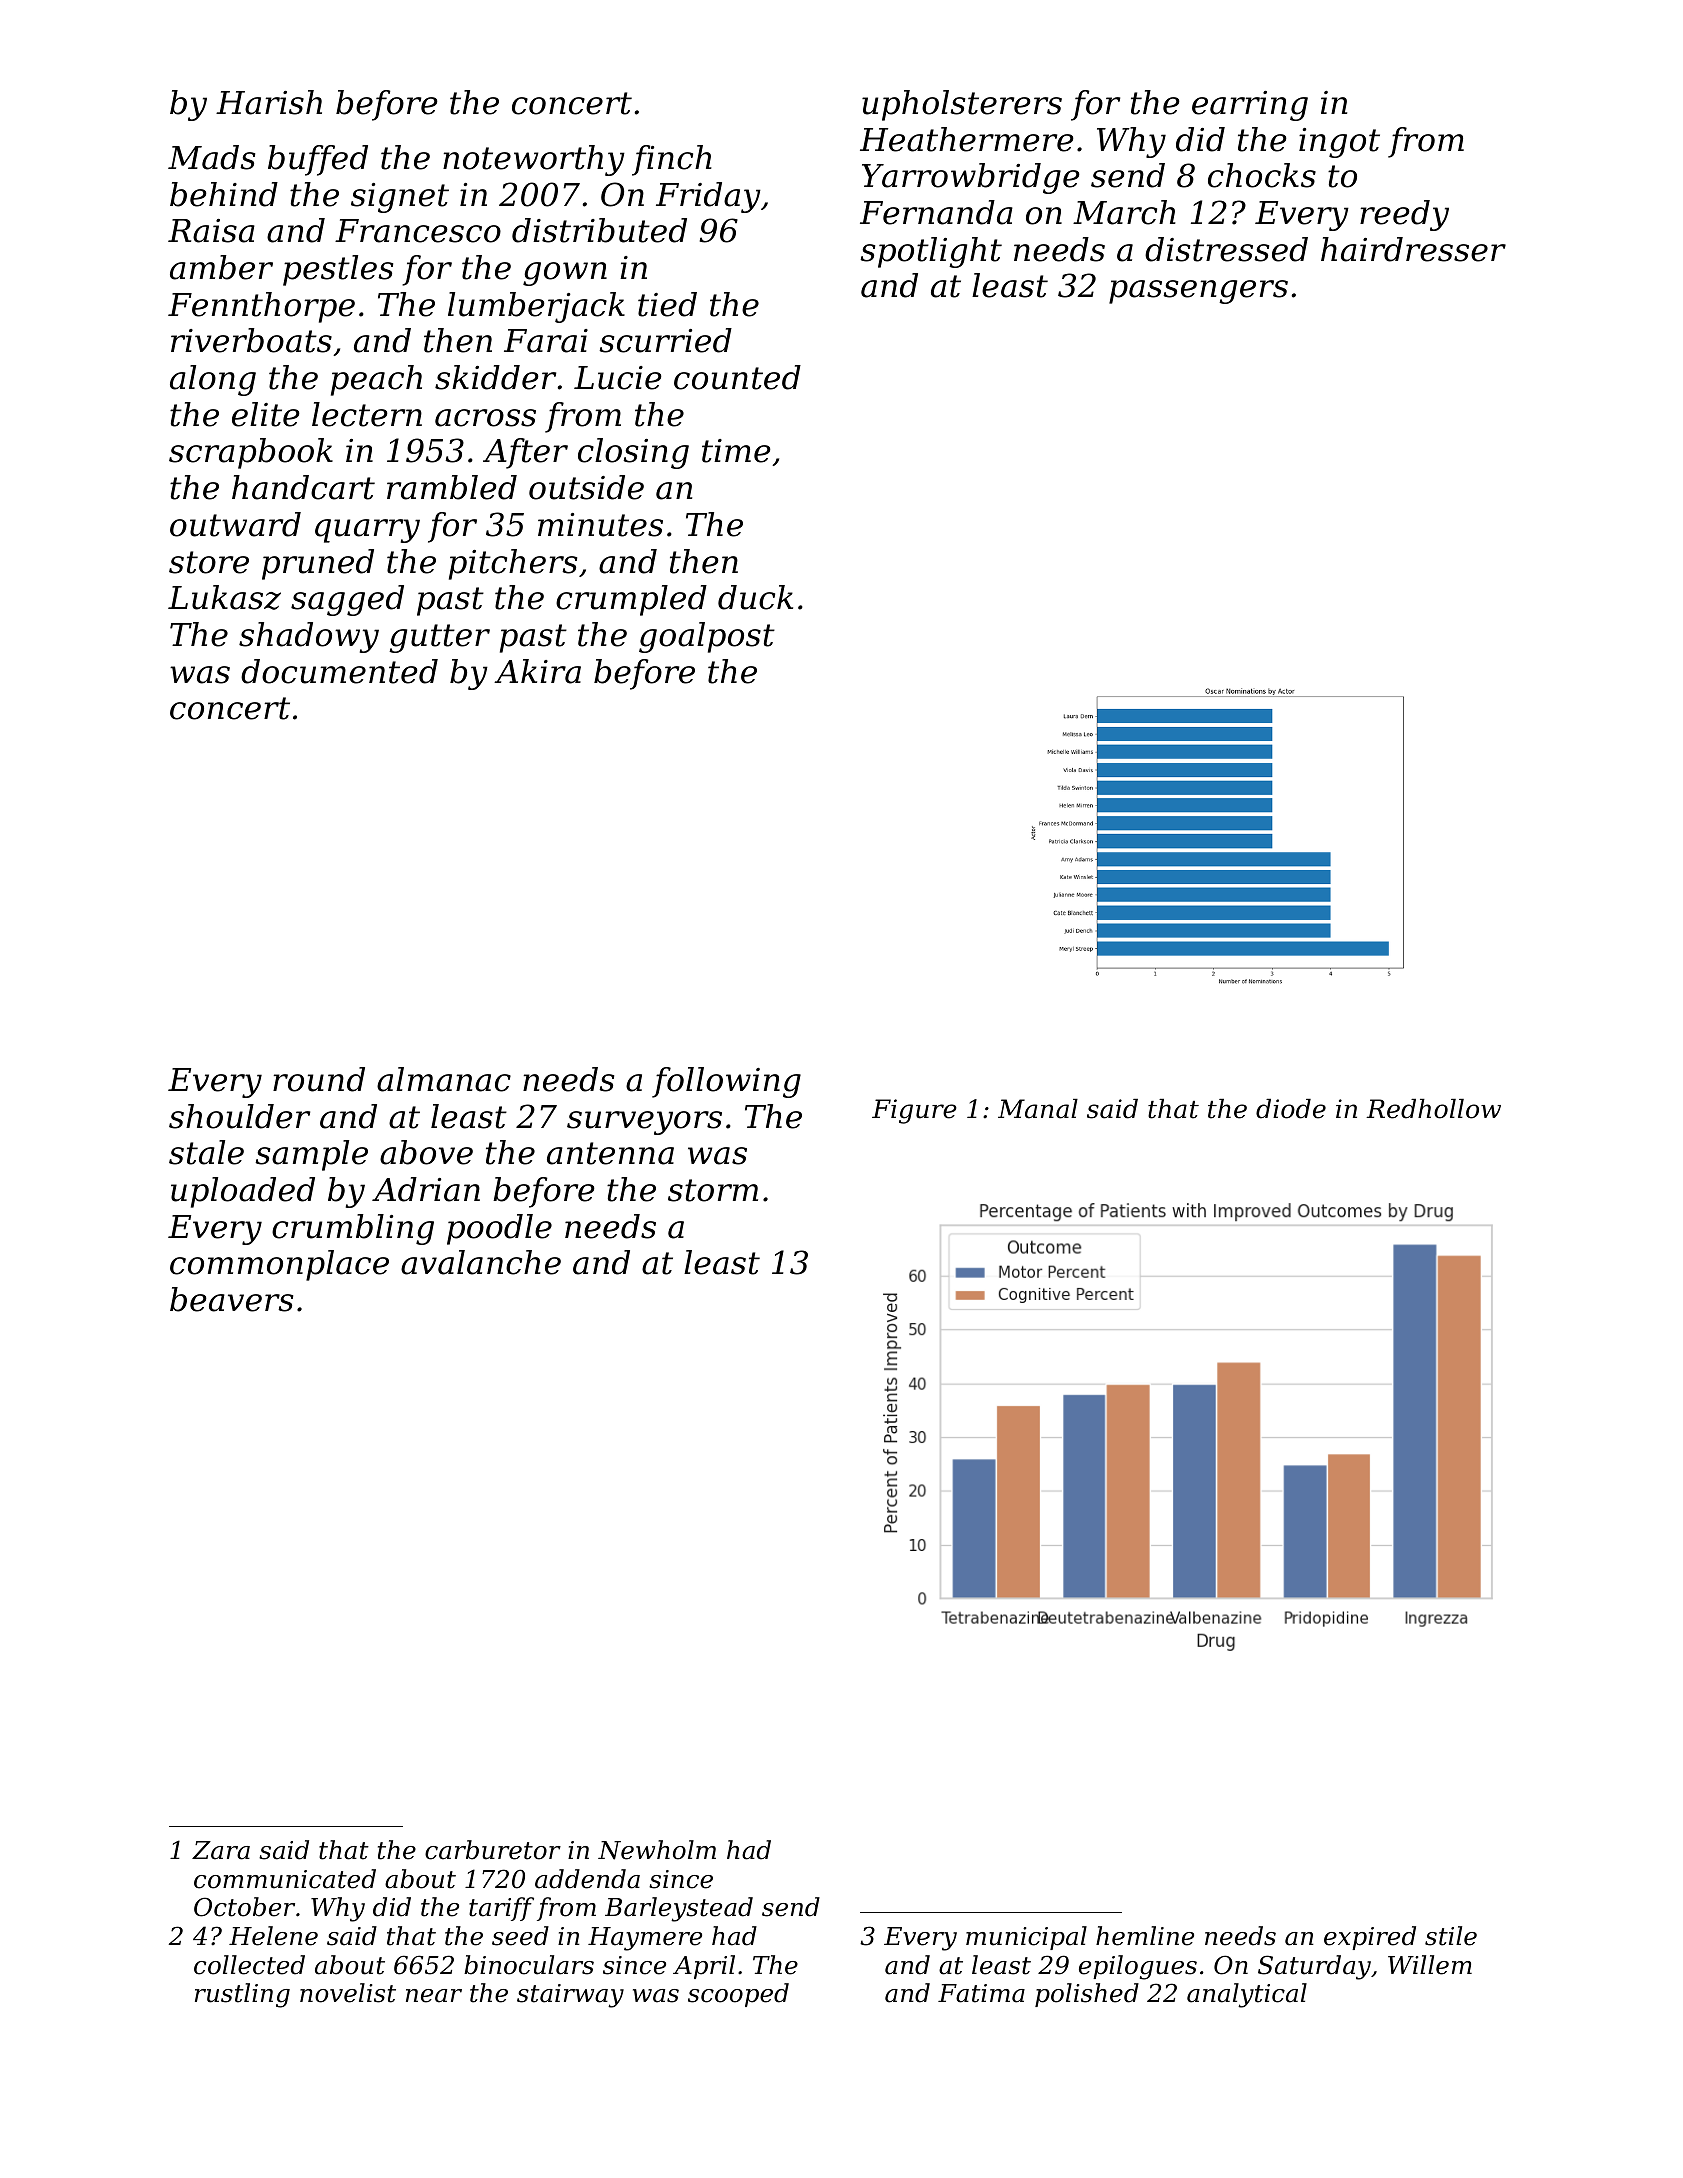 This screenshot has width=1683, height=2178. What do you see at coordinates (434, 1996) in the screenshot?
I see `near` at bounding box center [434, 1996].
